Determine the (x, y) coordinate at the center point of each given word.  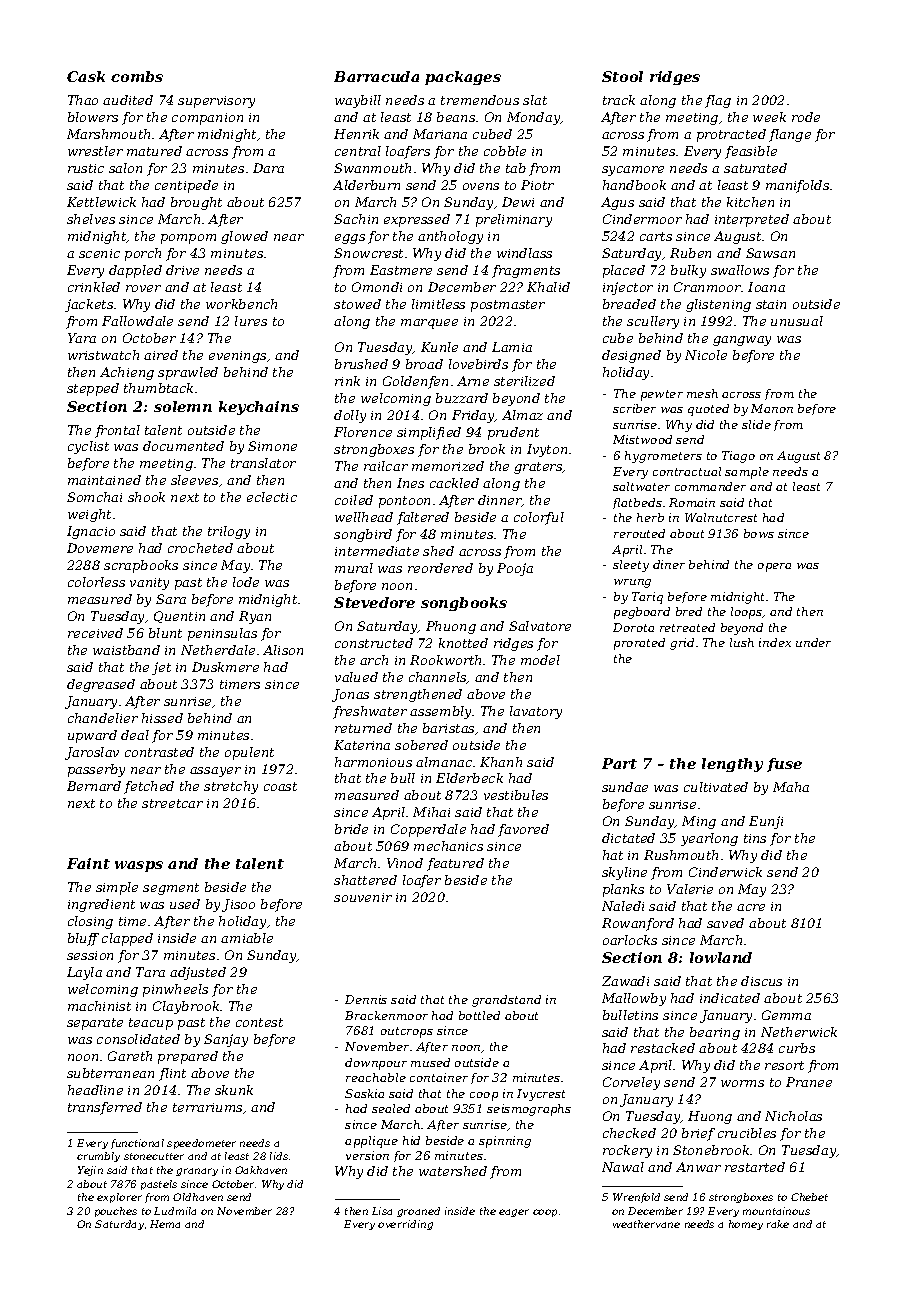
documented (183, 446)
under (813, 642)
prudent (513, 433)
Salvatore (540, 626)
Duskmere (225, 667)
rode (806, 117)
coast (280, 786)
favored (523, 830)
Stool (622, 76)
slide (756, 424)
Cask (86, 76)
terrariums (207, 1107)
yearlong (709, 839)
